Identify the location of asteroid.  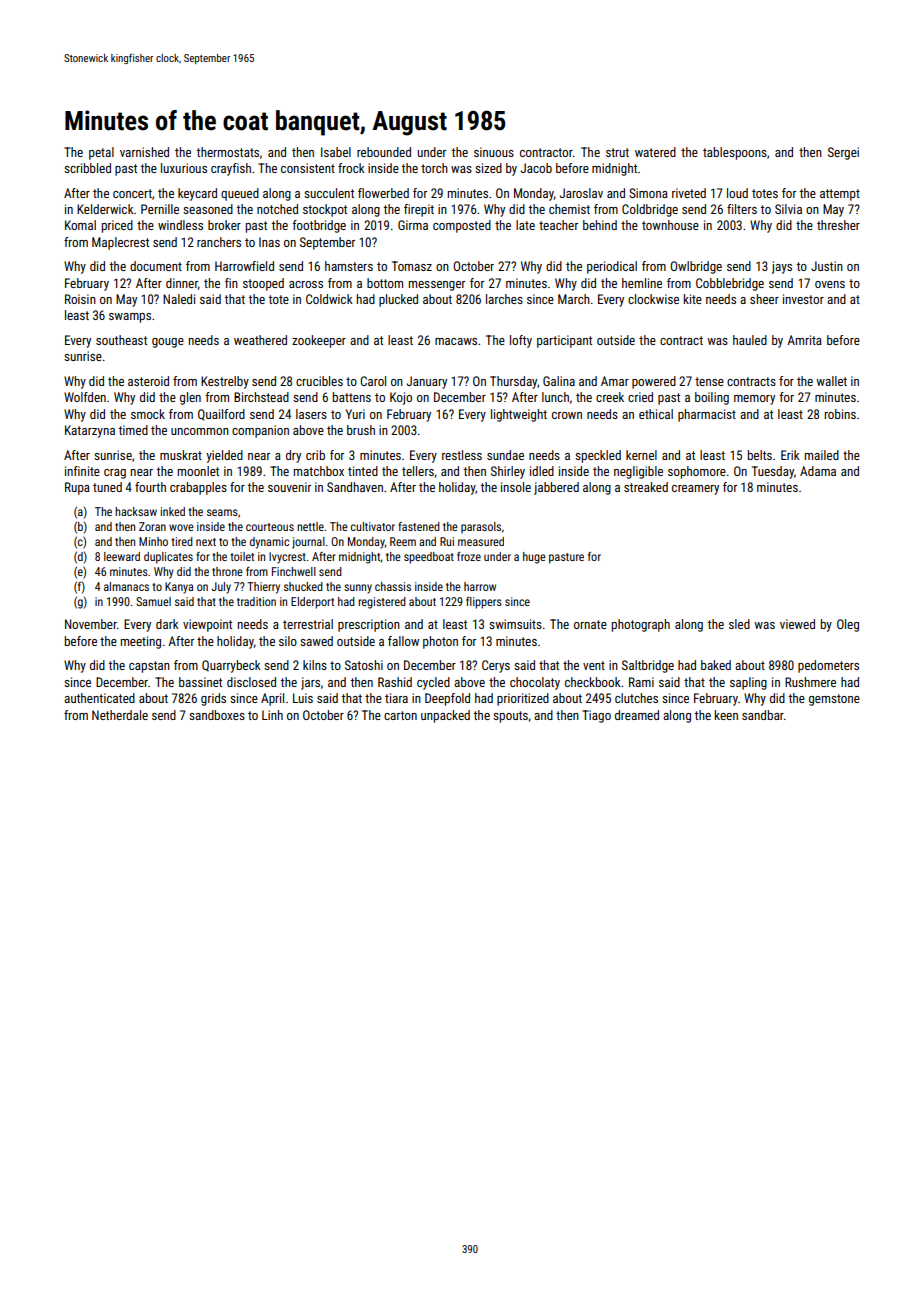
(148, 381).
